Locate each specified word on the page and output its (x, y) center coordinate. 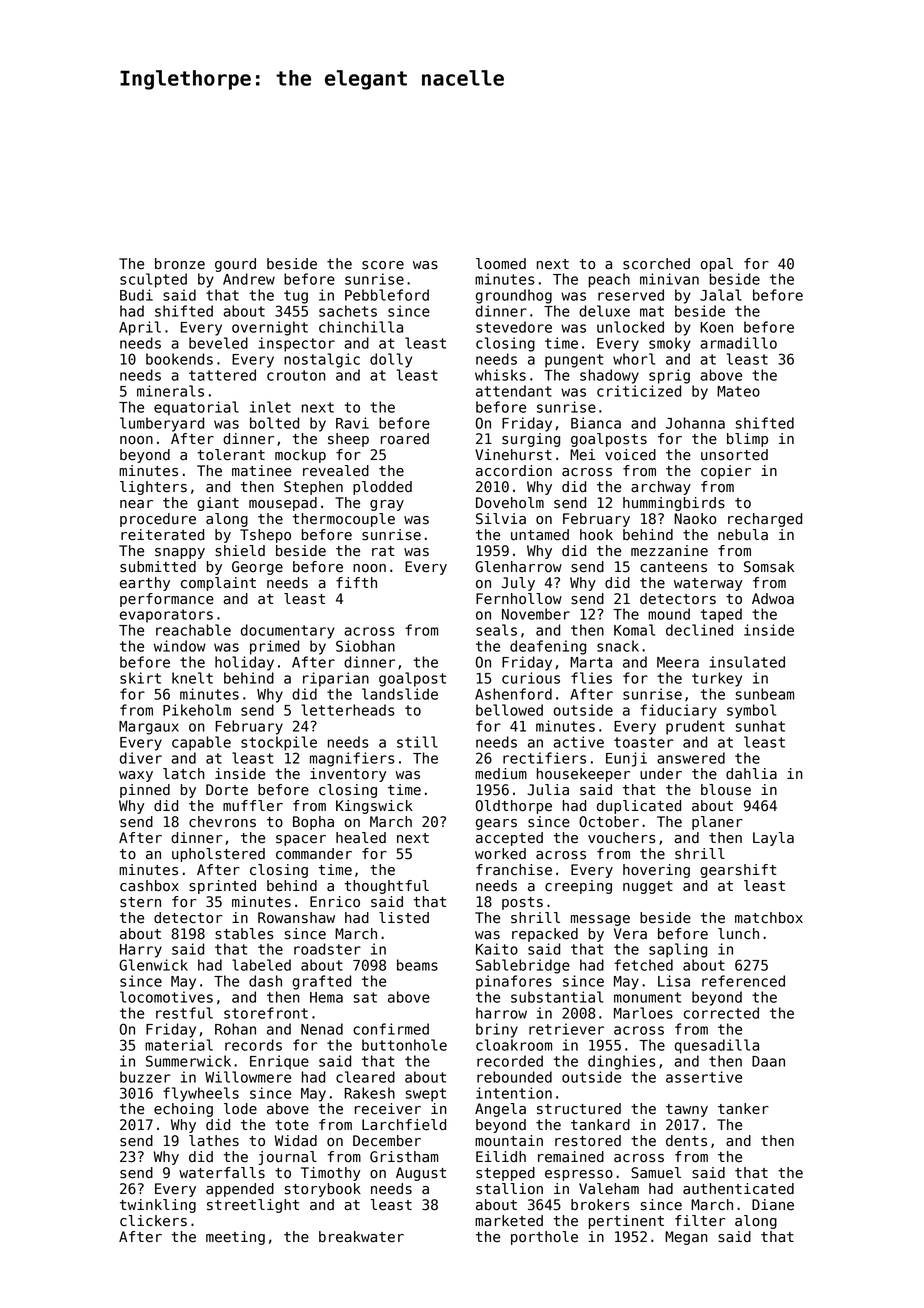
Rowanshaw (296, 918)
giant (218, 504)
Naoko (695, 519)
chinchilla (361, 327)
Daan (768, 1061)
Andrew (249, 279)
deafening (548, 647)
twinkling (158, 1206)
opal (717, 265)
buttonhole (404, 1045)
